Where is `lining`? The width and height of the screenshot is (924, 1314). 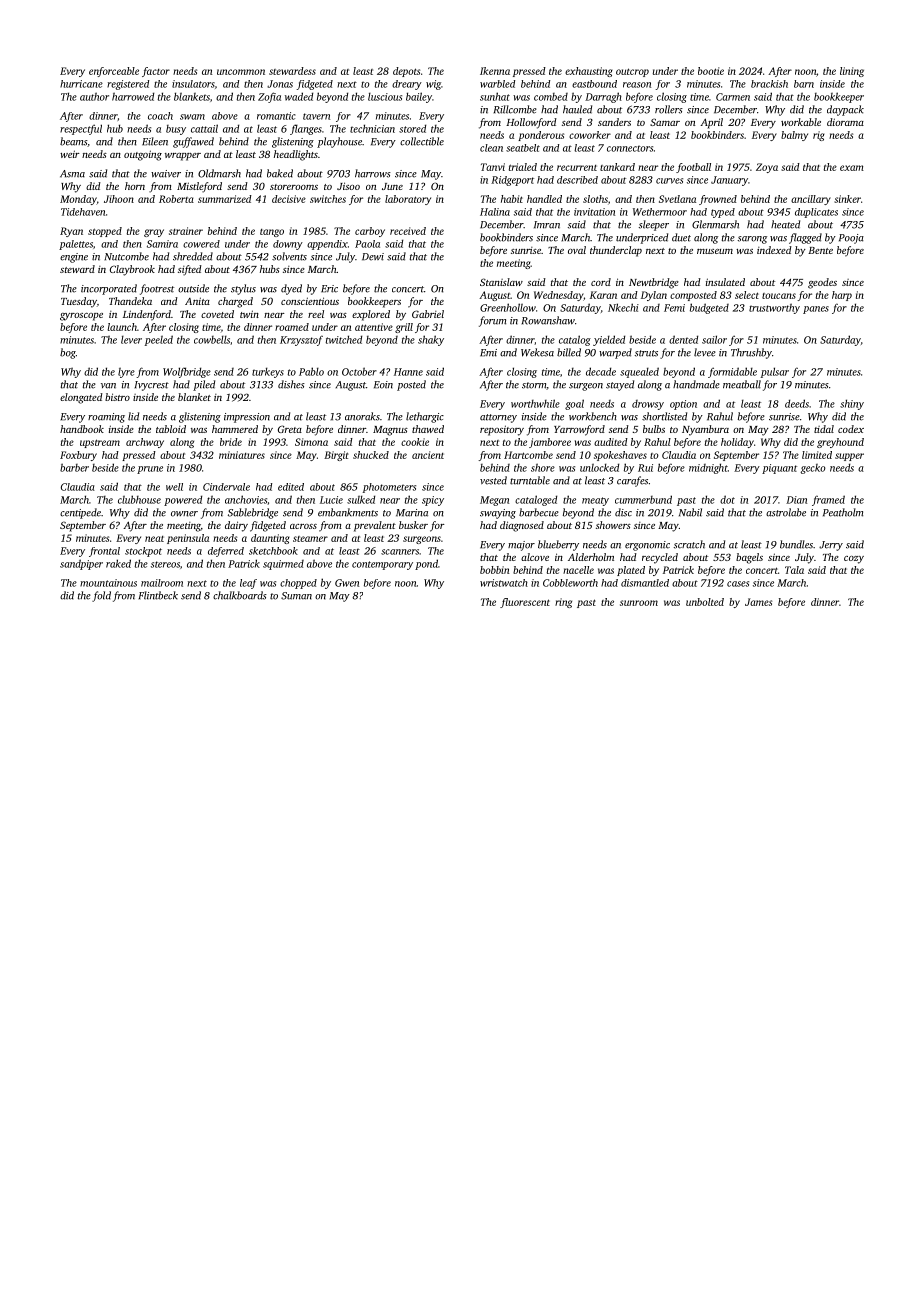 lining is located at coordinates (852, 72).
